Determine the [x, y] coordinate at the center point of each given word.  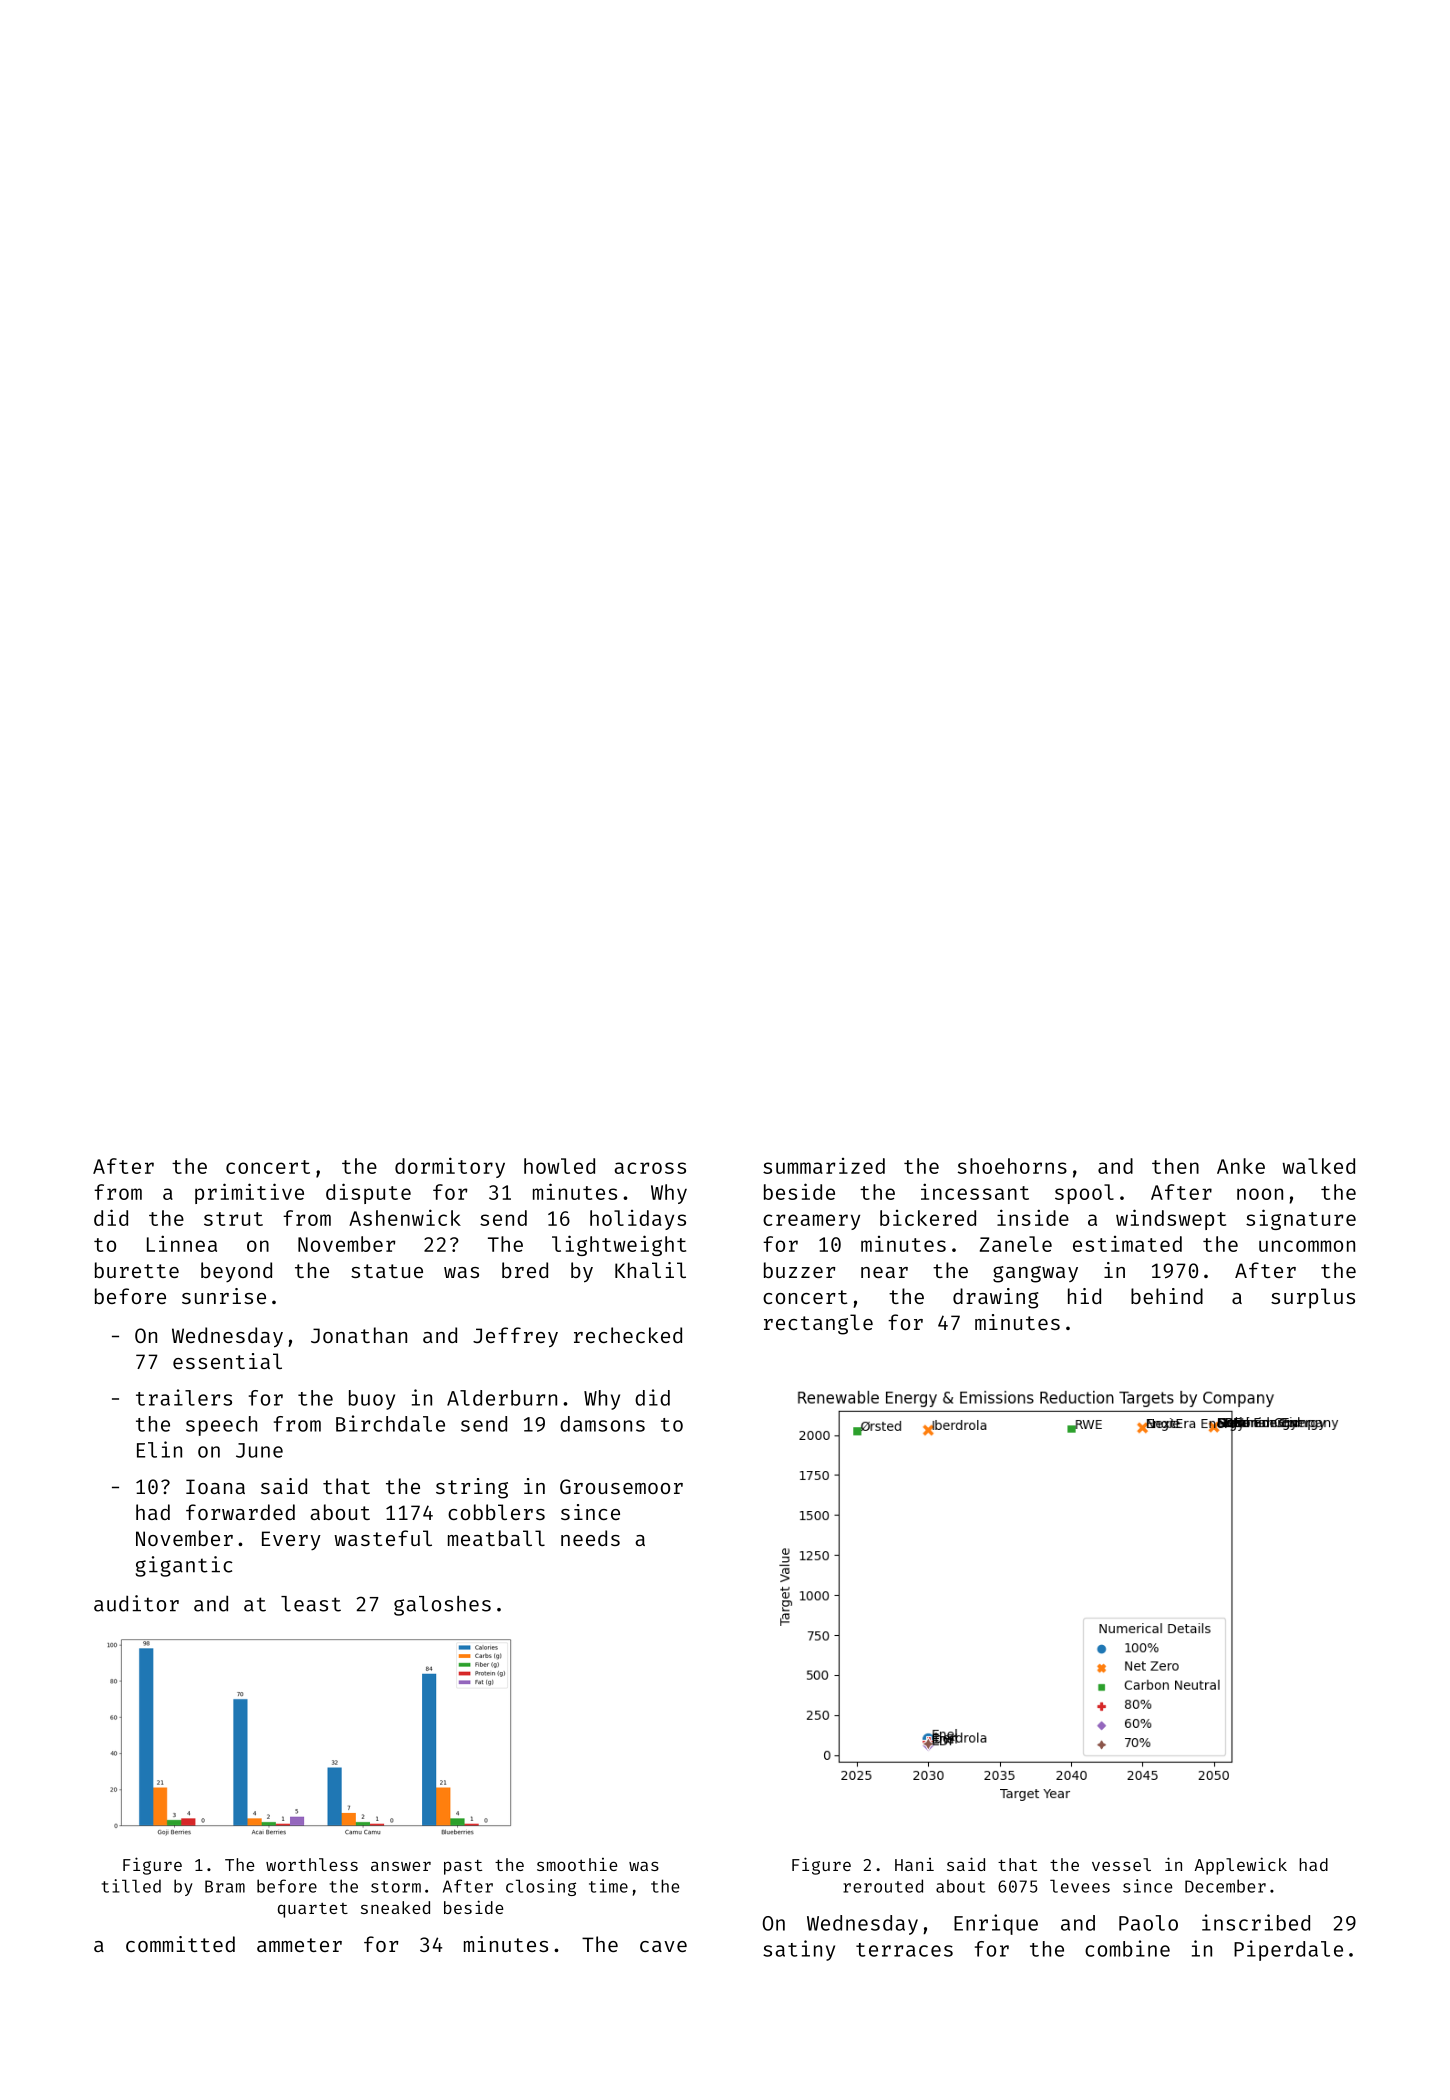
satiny [799, 1950]
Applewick [1241, 1866]
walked [1319, 1166]
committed [180, 1944]
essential [227, 1361]
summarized [824, 1166]
